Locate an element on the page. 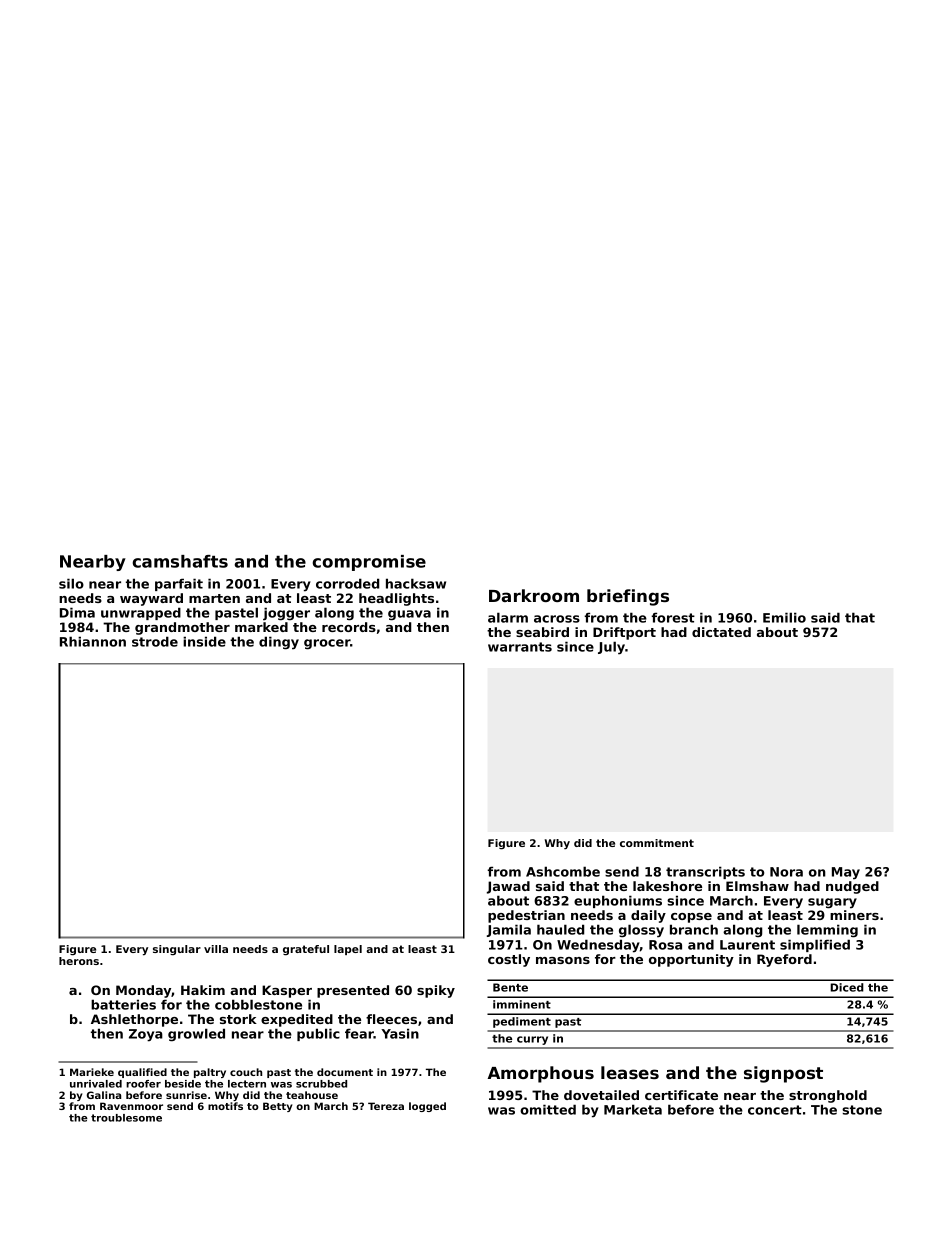 This image has width=952, height=1233. Darkroom is located at coordinates (534, 595).
